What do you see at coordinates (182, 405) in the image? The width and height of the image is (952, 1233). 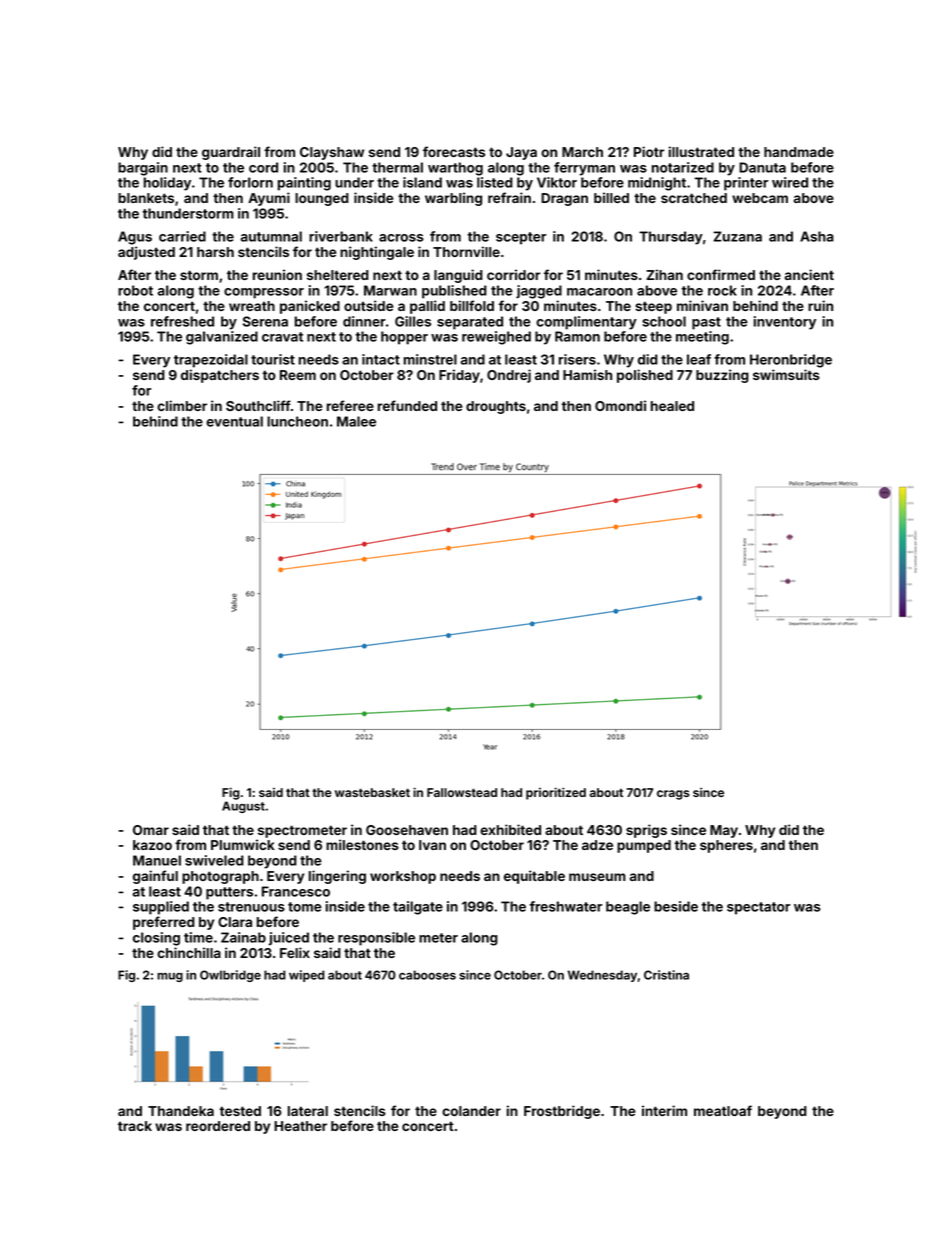 I see `climber` at bounding box center [182, 405].
